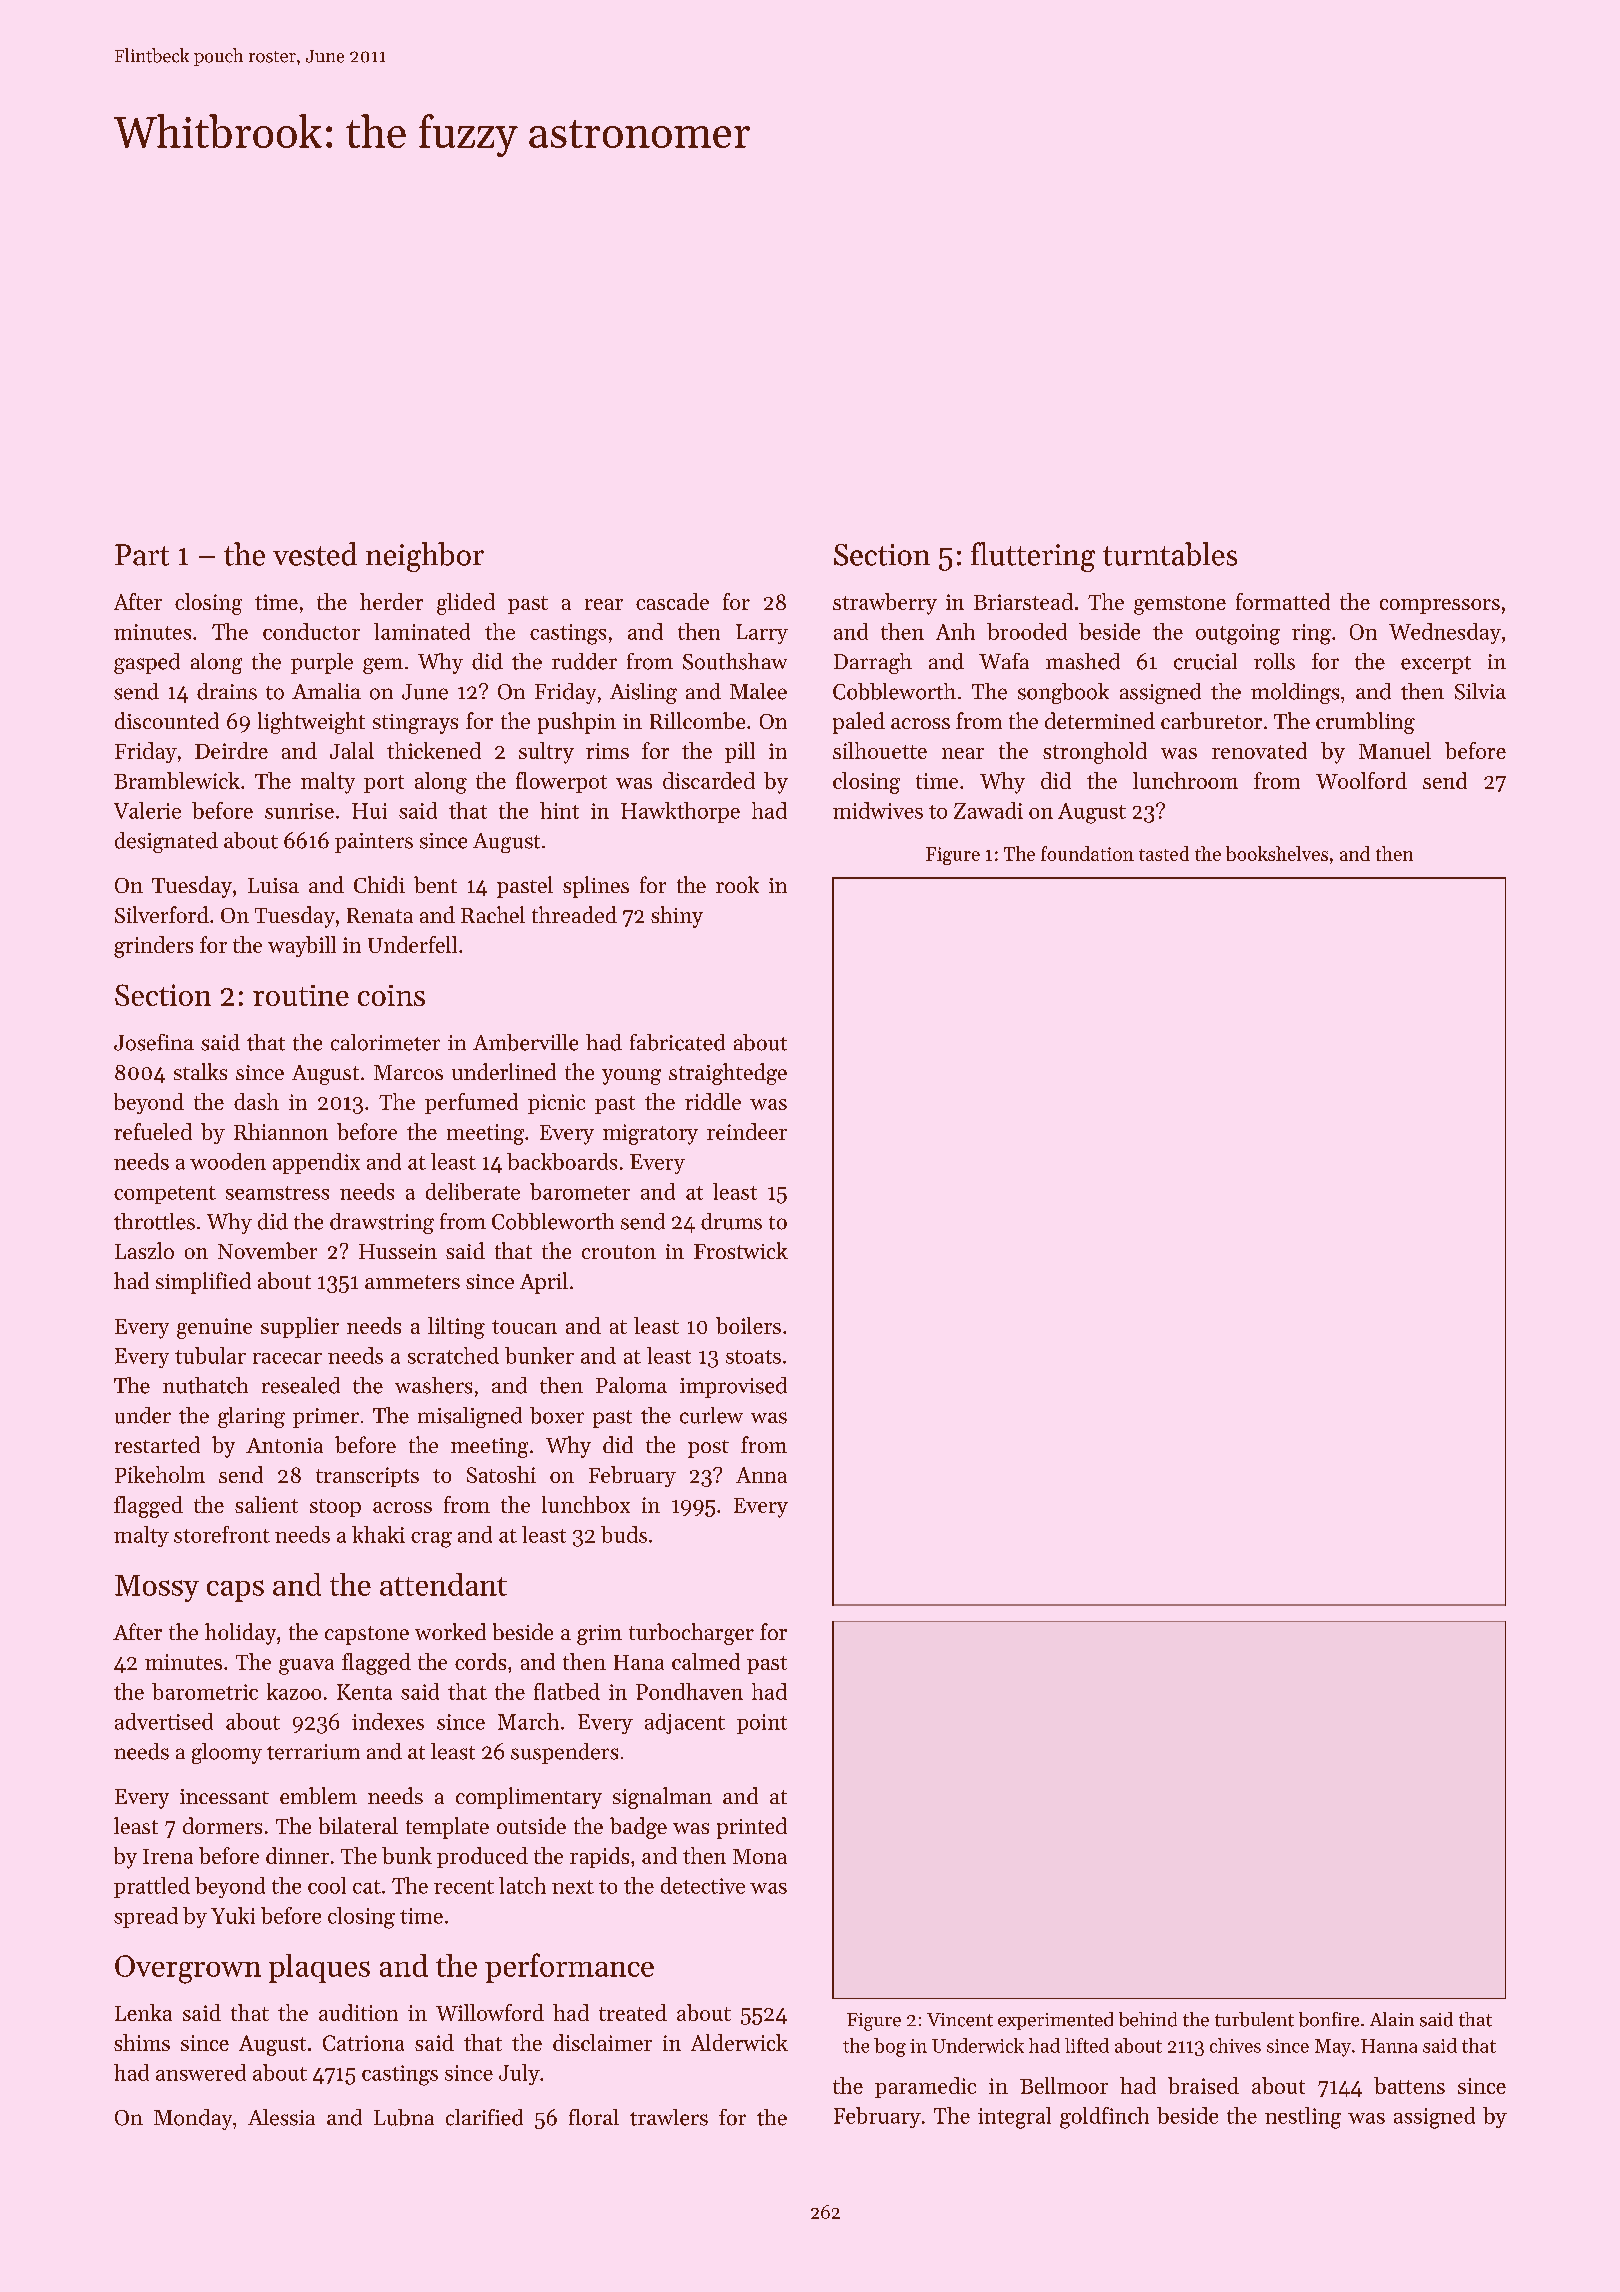 This screenshot has height=2292, width=1620. Describe the element at coordinates (1392, 2019) in the screenshot. I see `Alain` at that location.
